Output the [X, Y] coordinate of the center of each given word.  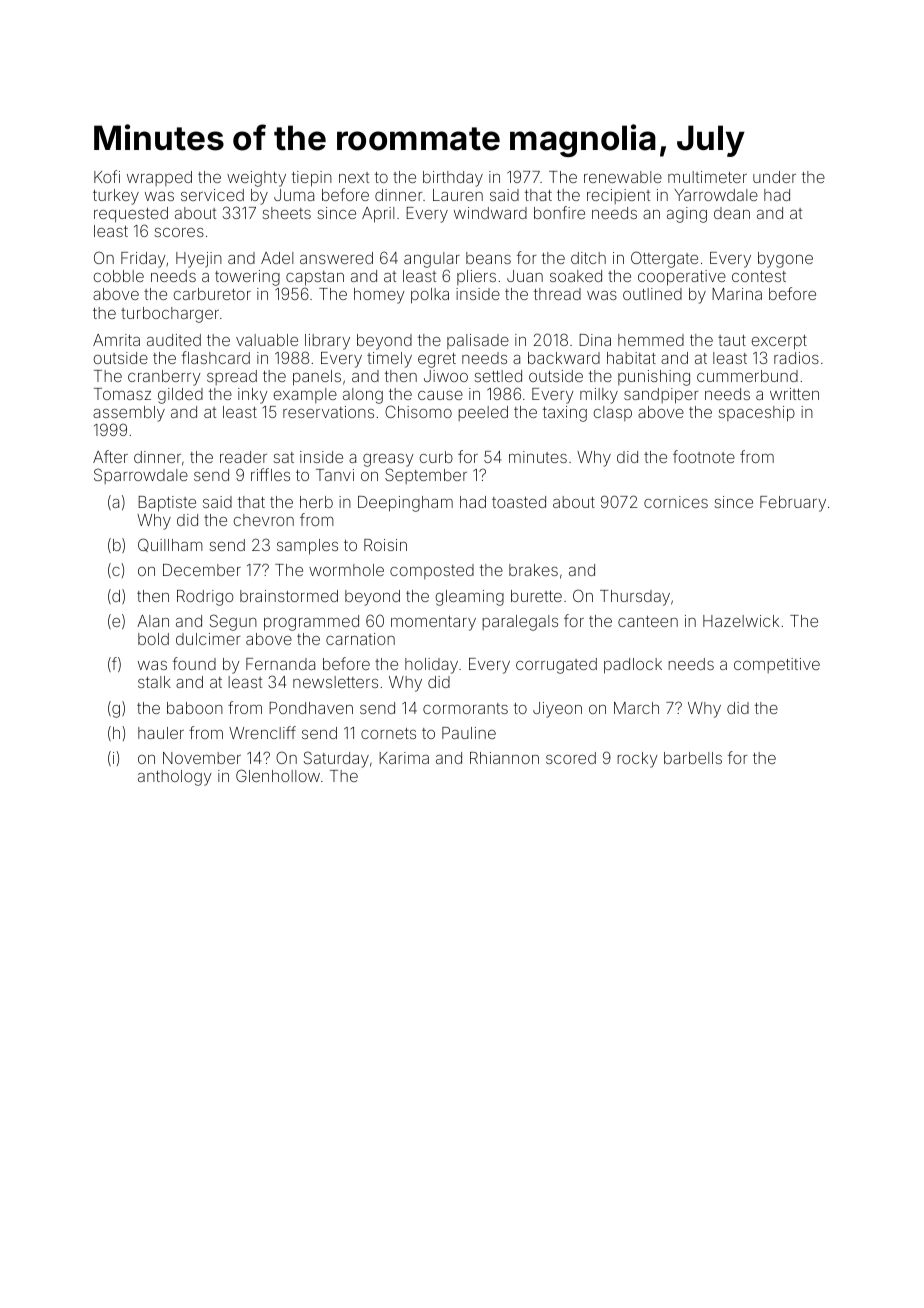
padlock [633, 666]
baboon [195, 708]
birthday [453, 179]
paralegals [520, 623]
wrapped [159, 178]
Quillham [170, 545]
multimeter [707, 177]
